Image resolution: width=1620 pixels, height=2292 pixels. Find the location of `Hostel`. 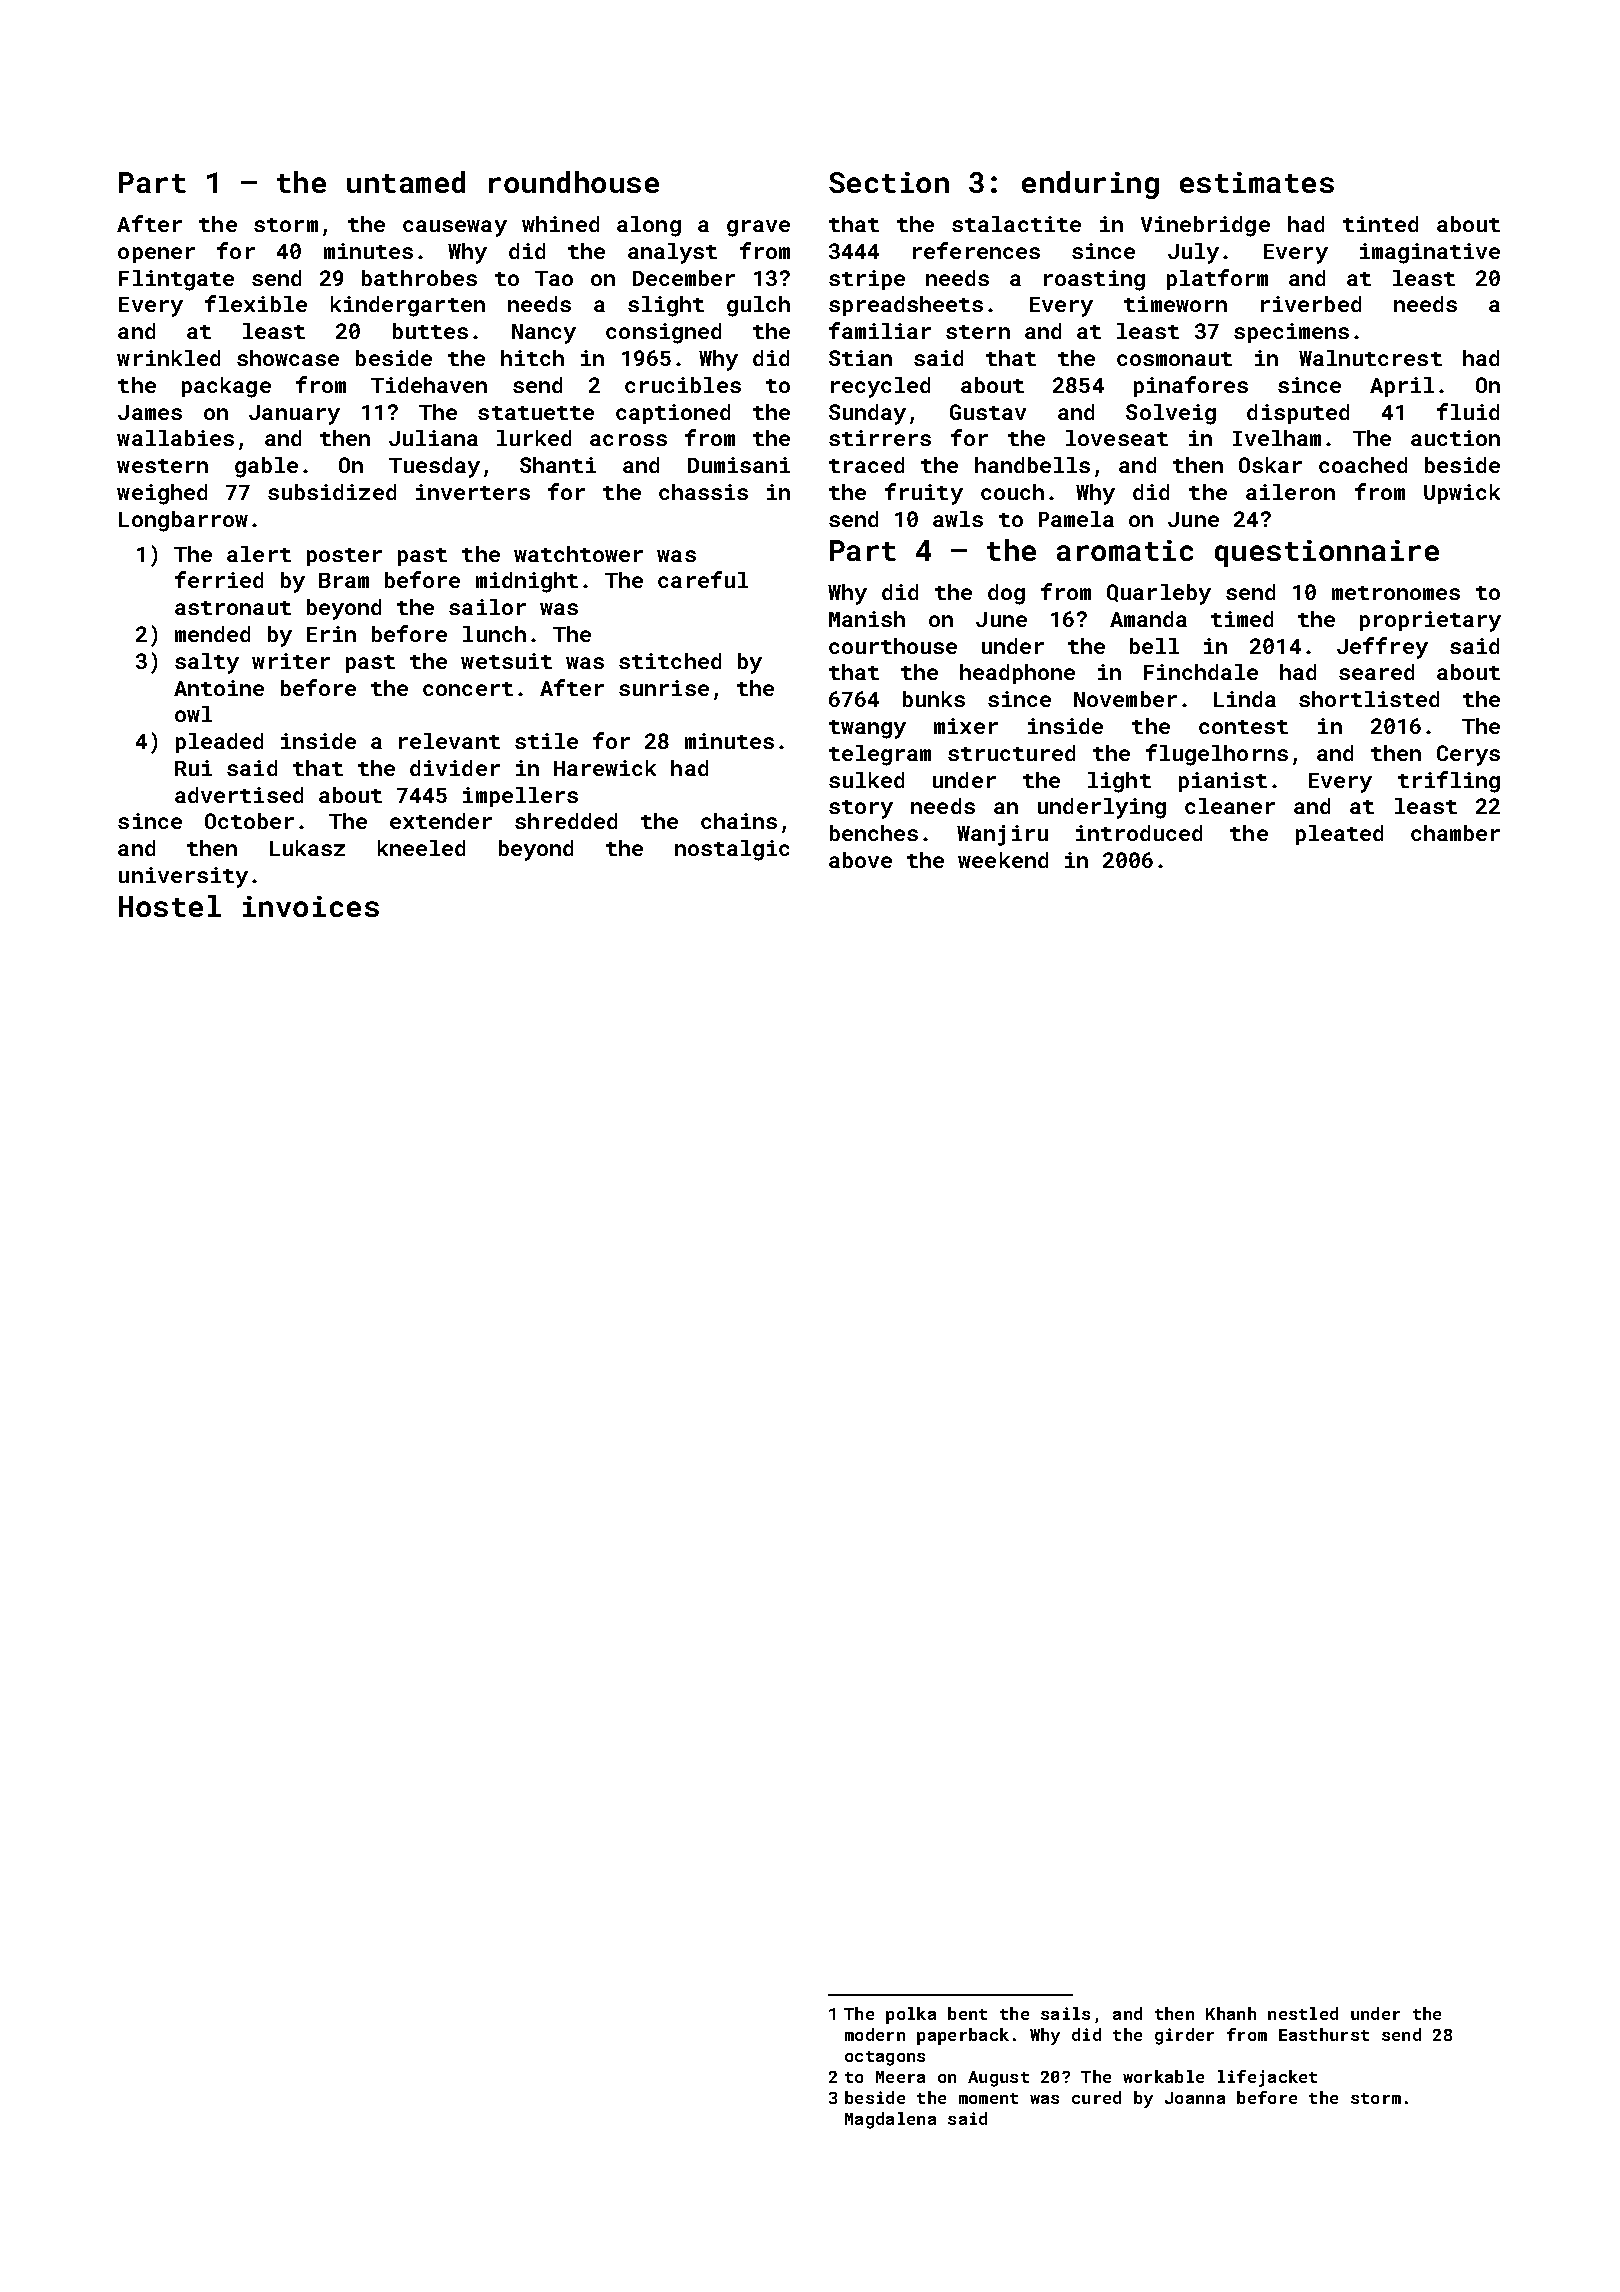

Hostel is located at coordinates (170, 906).
